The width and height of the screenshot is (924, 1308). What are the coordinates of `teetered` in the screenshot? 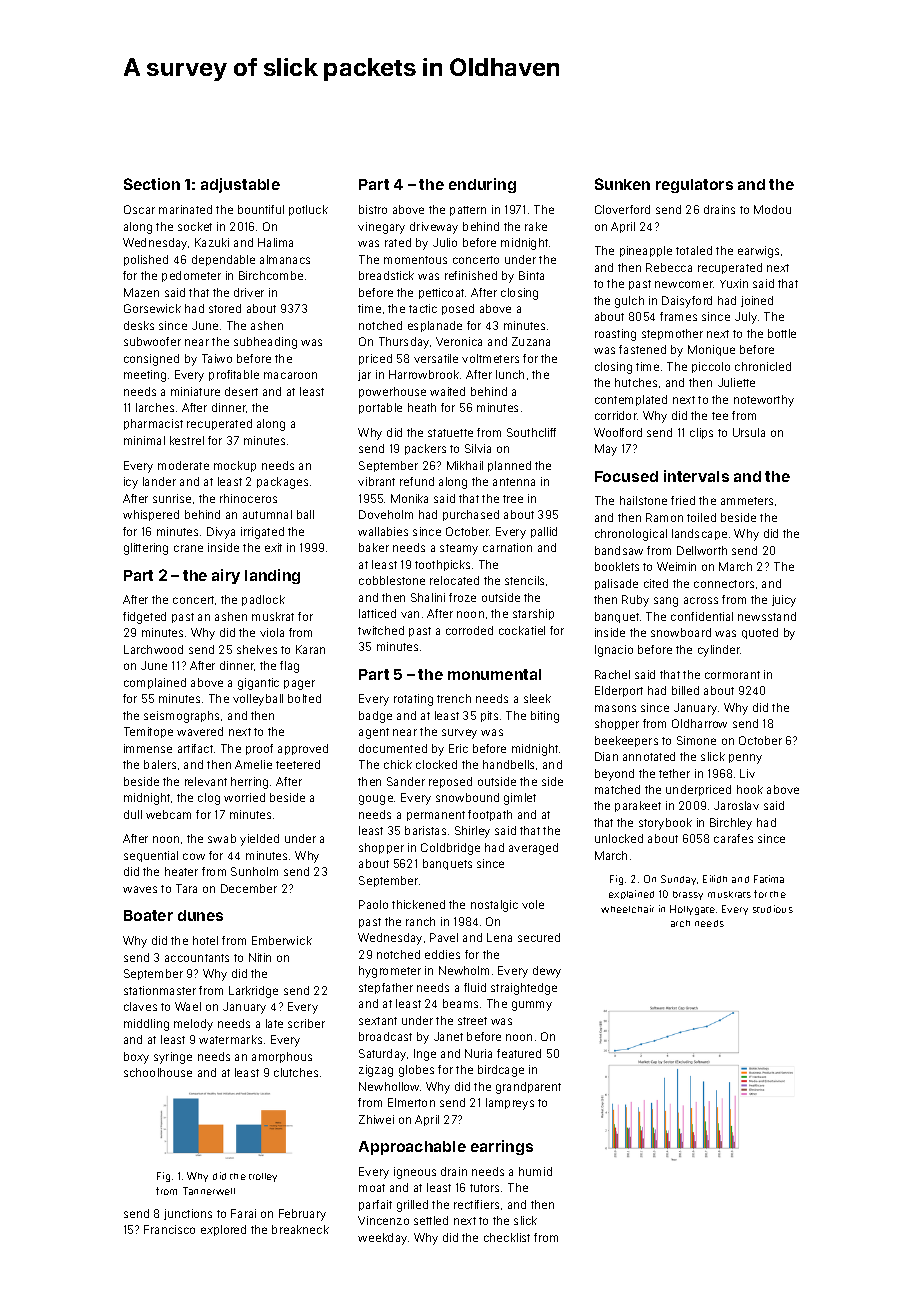 It's located at (298, 764).
